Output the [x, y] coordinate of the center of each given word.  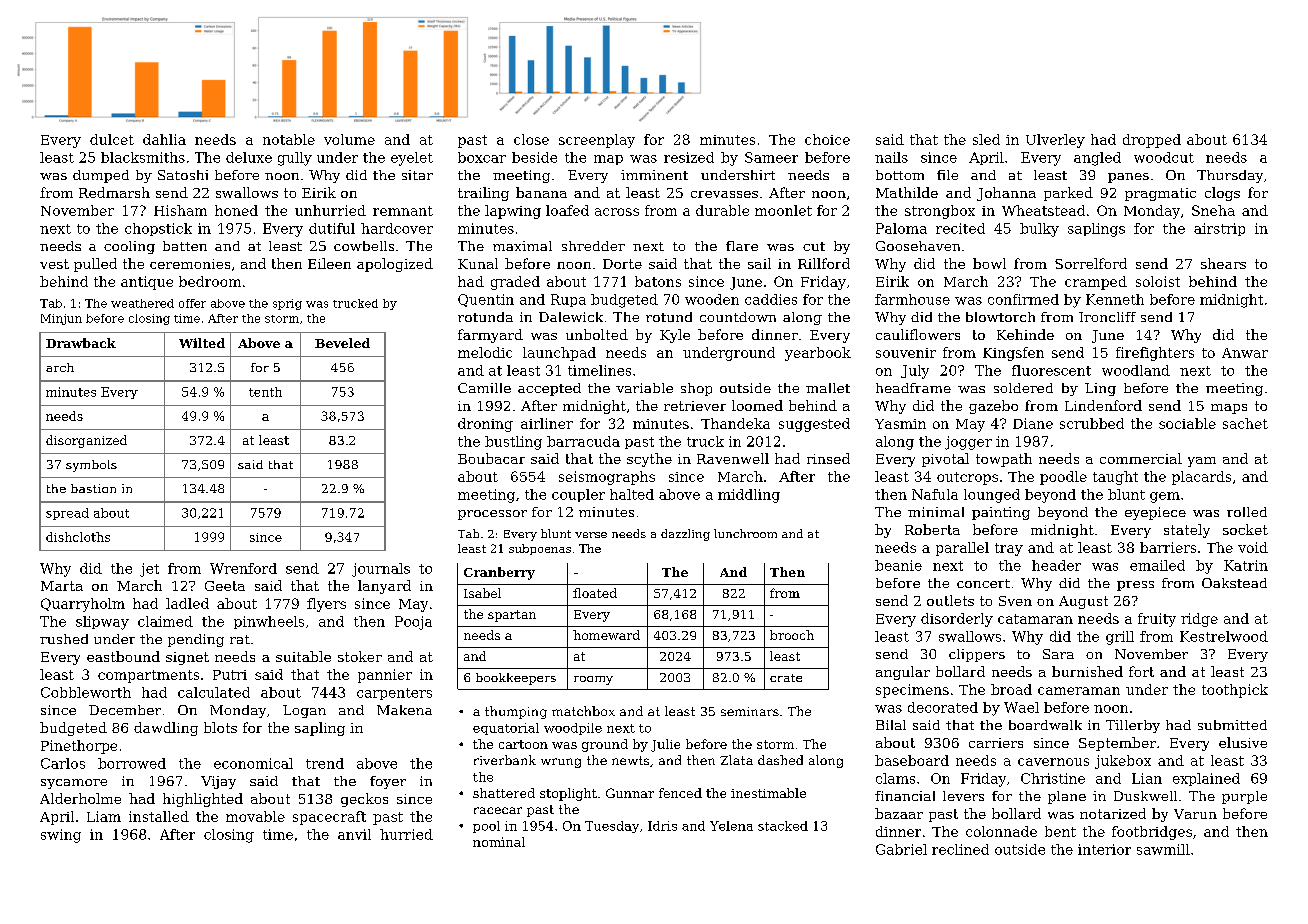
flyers [326, 605]
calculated [214, 692]
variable [644, 388]
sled [986, 139]
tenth [265, 392]
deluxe [249, 157]
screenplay [597, 141]
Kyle [675, 336]
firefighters [1155, 354]
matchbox [583, 711]
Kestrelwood [1224, 636]
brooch [792, 635]
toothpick [1235, 691]
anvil [354, 834]
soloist [1158, 281]
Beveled [342, 343]
